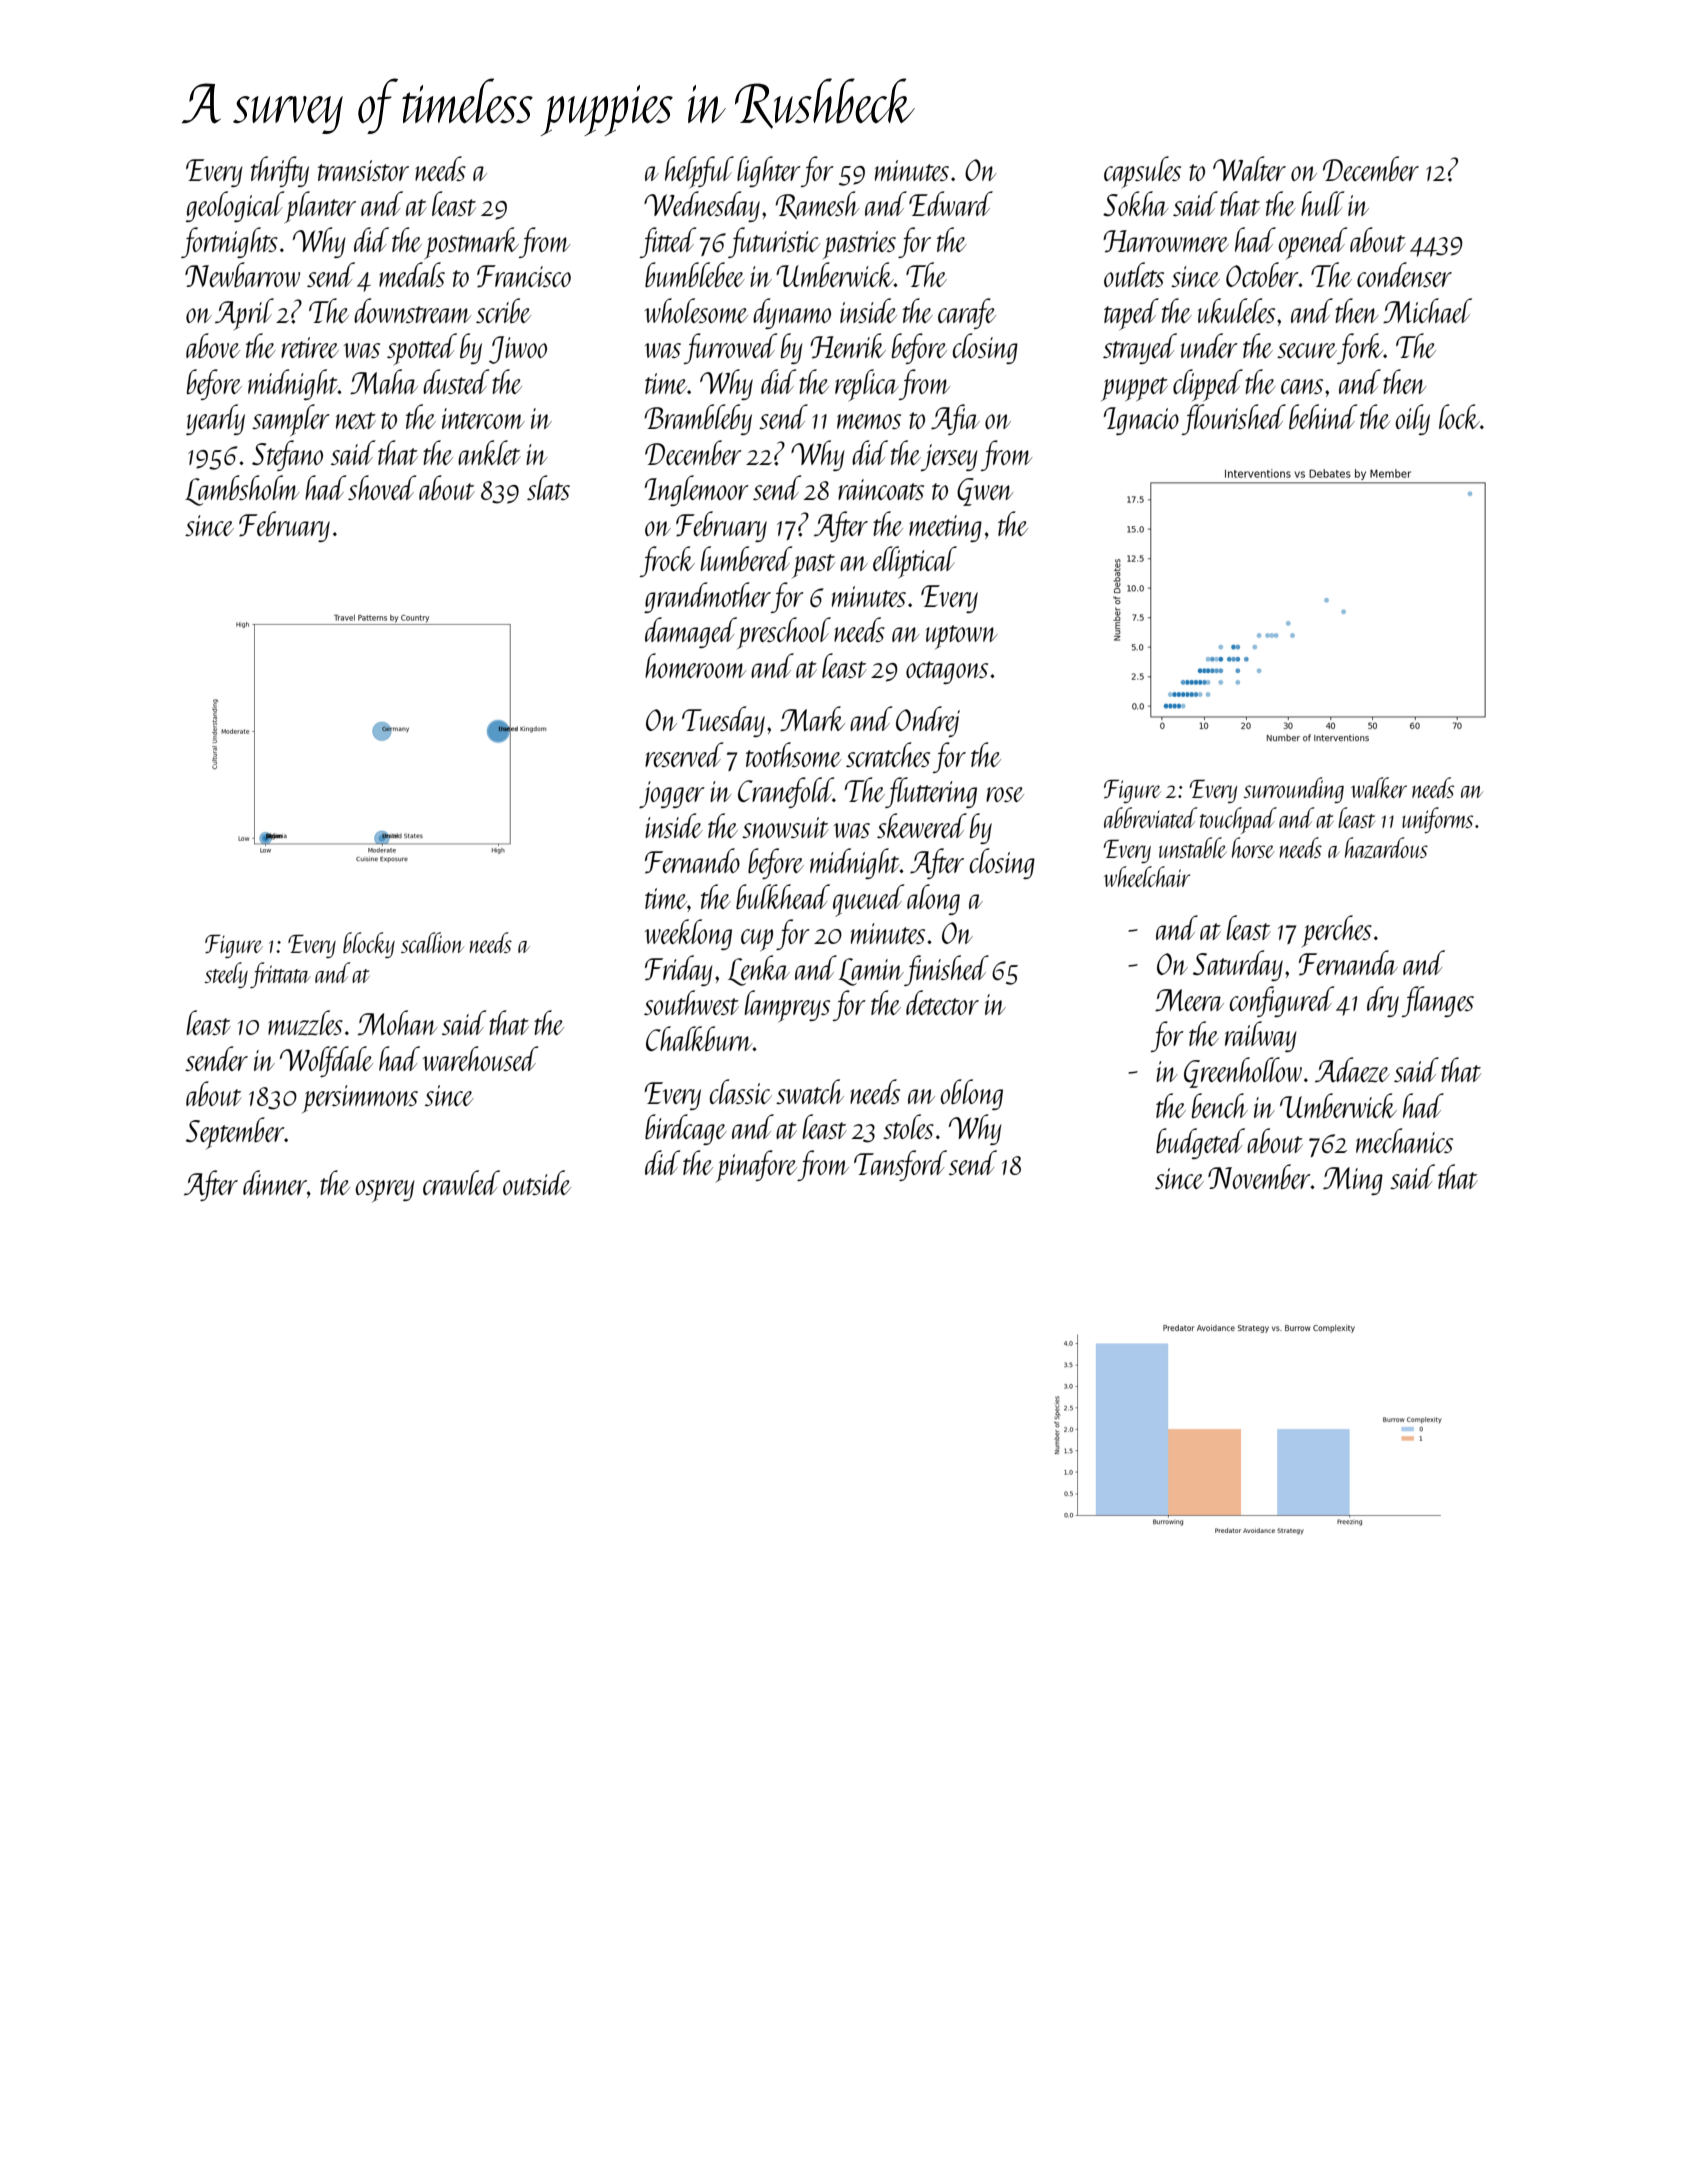 The width and height of the page is (1683, 2178). Describe the element at coordinates (810, 1091) in the page. I see `swatch` at that location.
